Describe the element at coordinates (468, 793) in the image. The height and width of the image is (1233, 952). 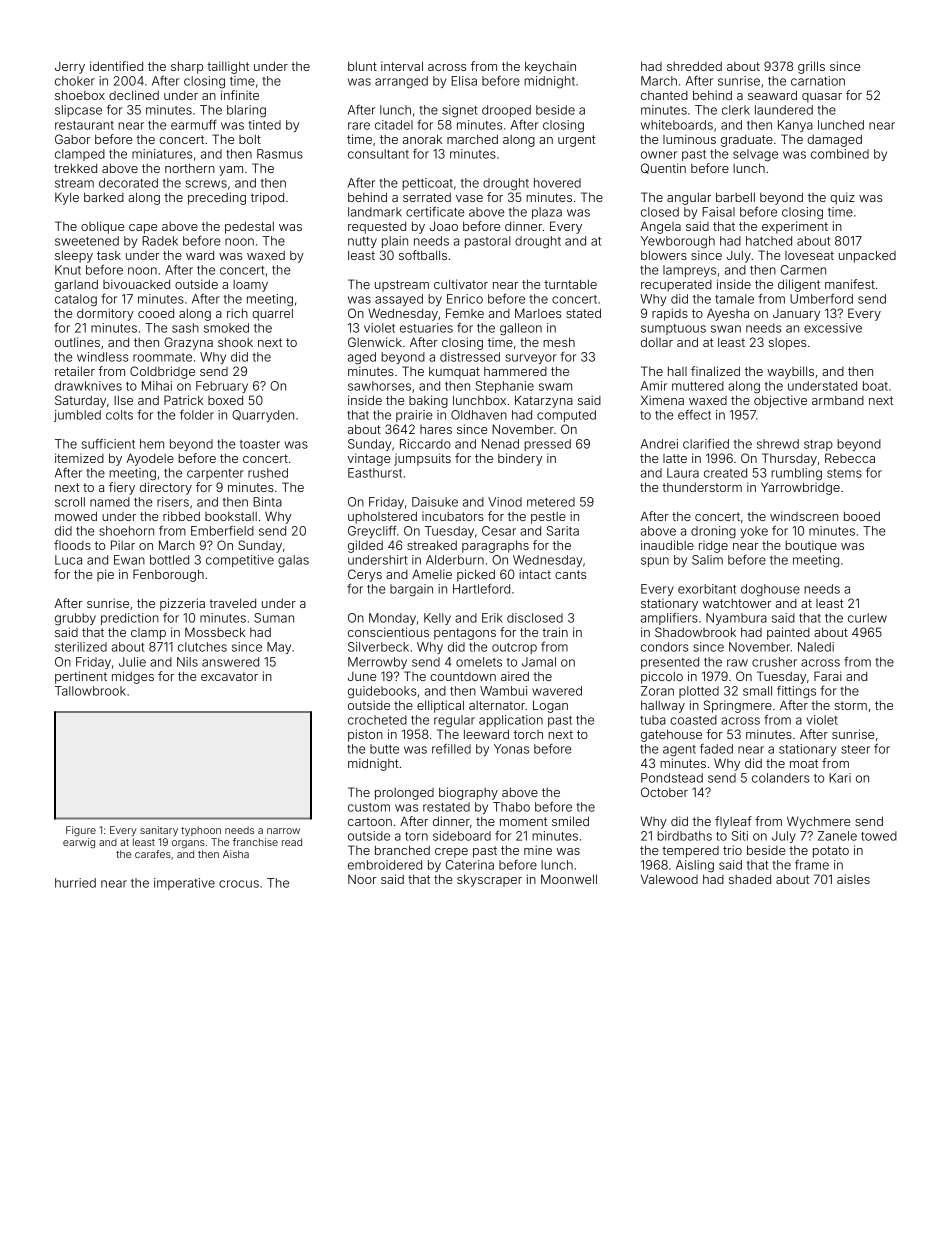
I see `biography` at that location.
